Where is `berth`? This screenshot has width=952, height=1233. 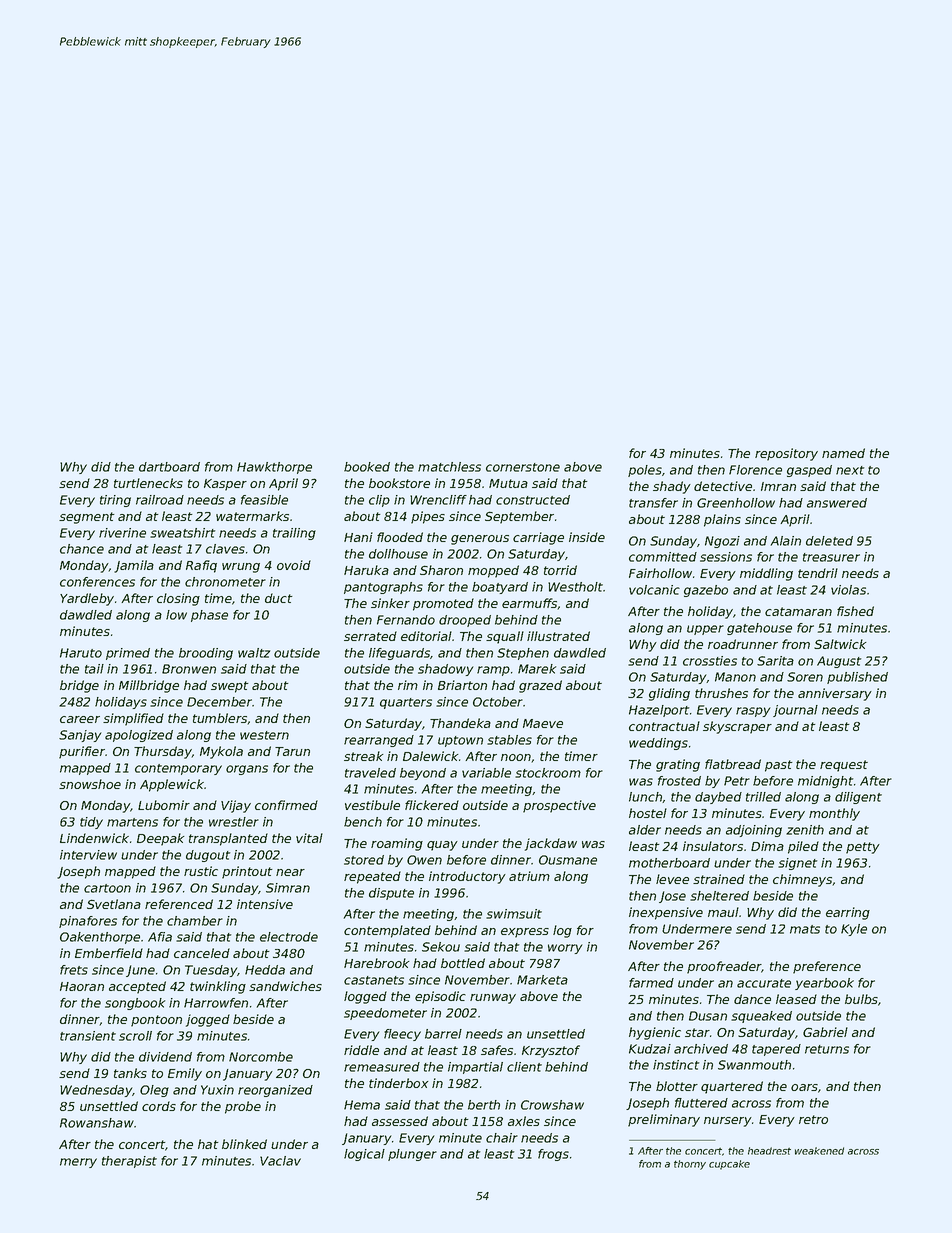
berth is located at coordinates (484, 1105).
